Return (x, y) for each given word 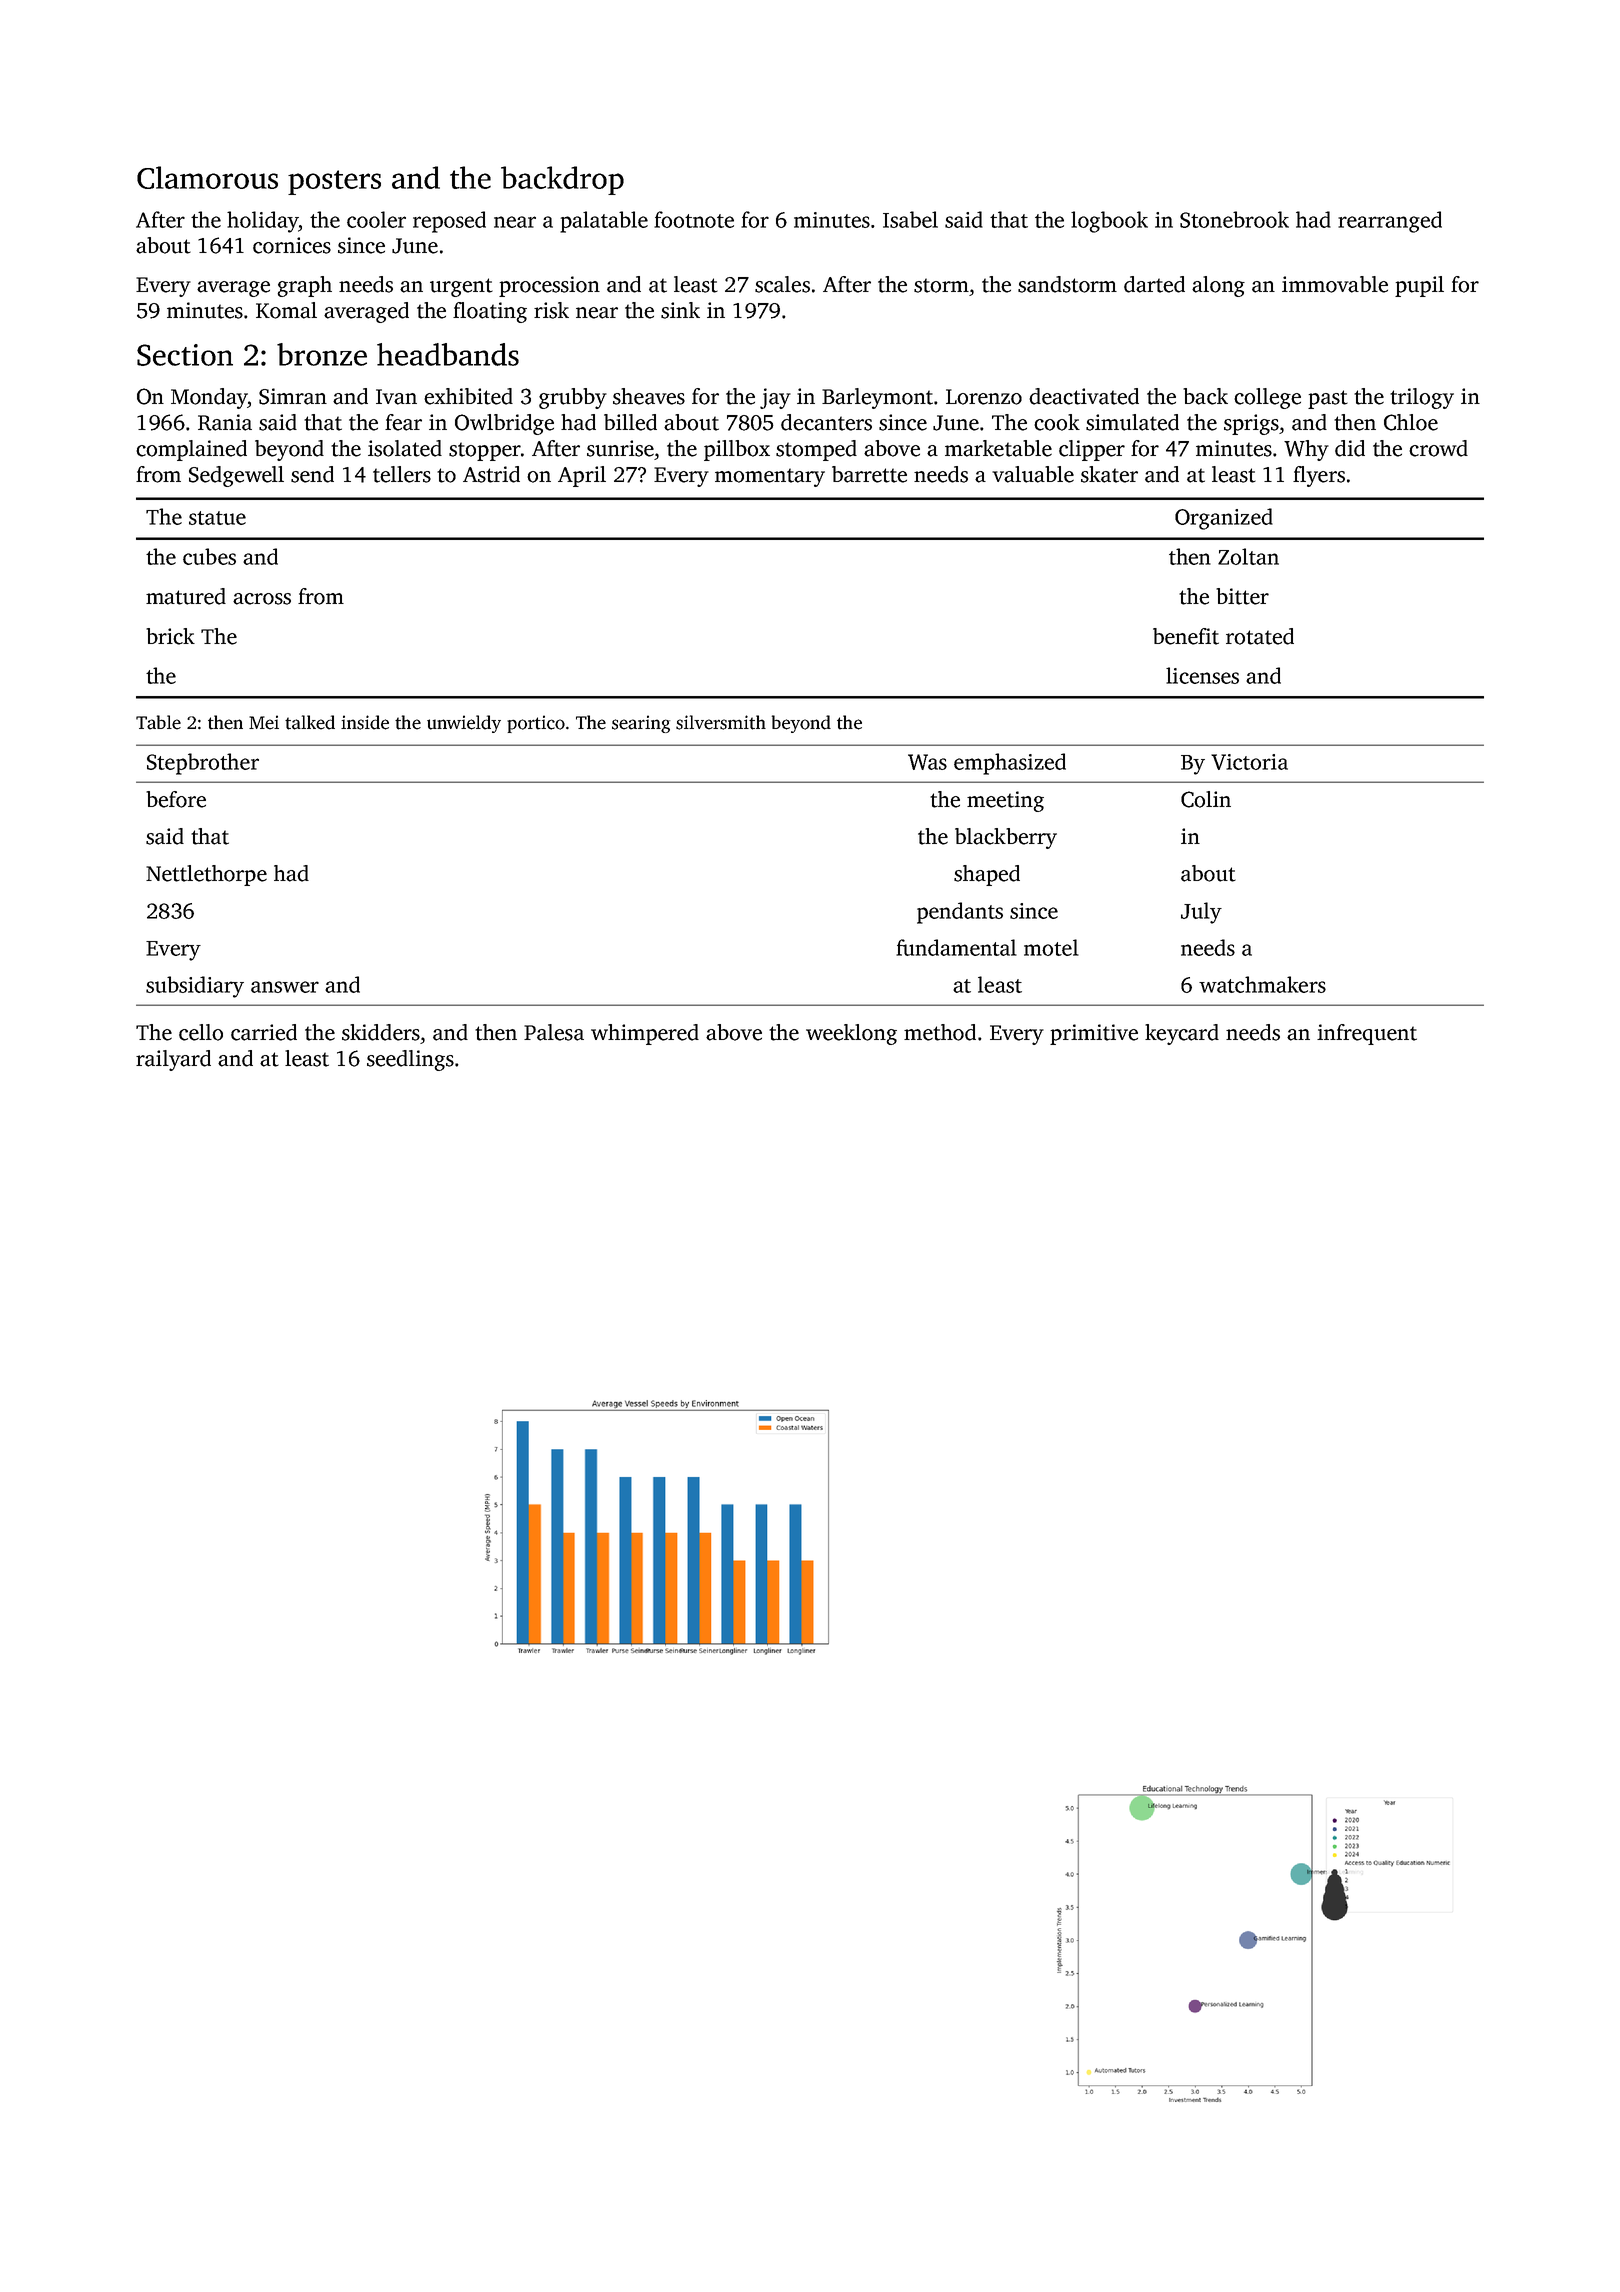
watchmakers (1262, 984)
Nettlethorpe (206, 875)
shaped (987, 875)
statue (217, 518)
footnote (694, 219)
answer (285, 987)
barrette (869, 474)
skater (1109, 474)
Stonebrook (1234, 219)
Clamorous (207, 177)
